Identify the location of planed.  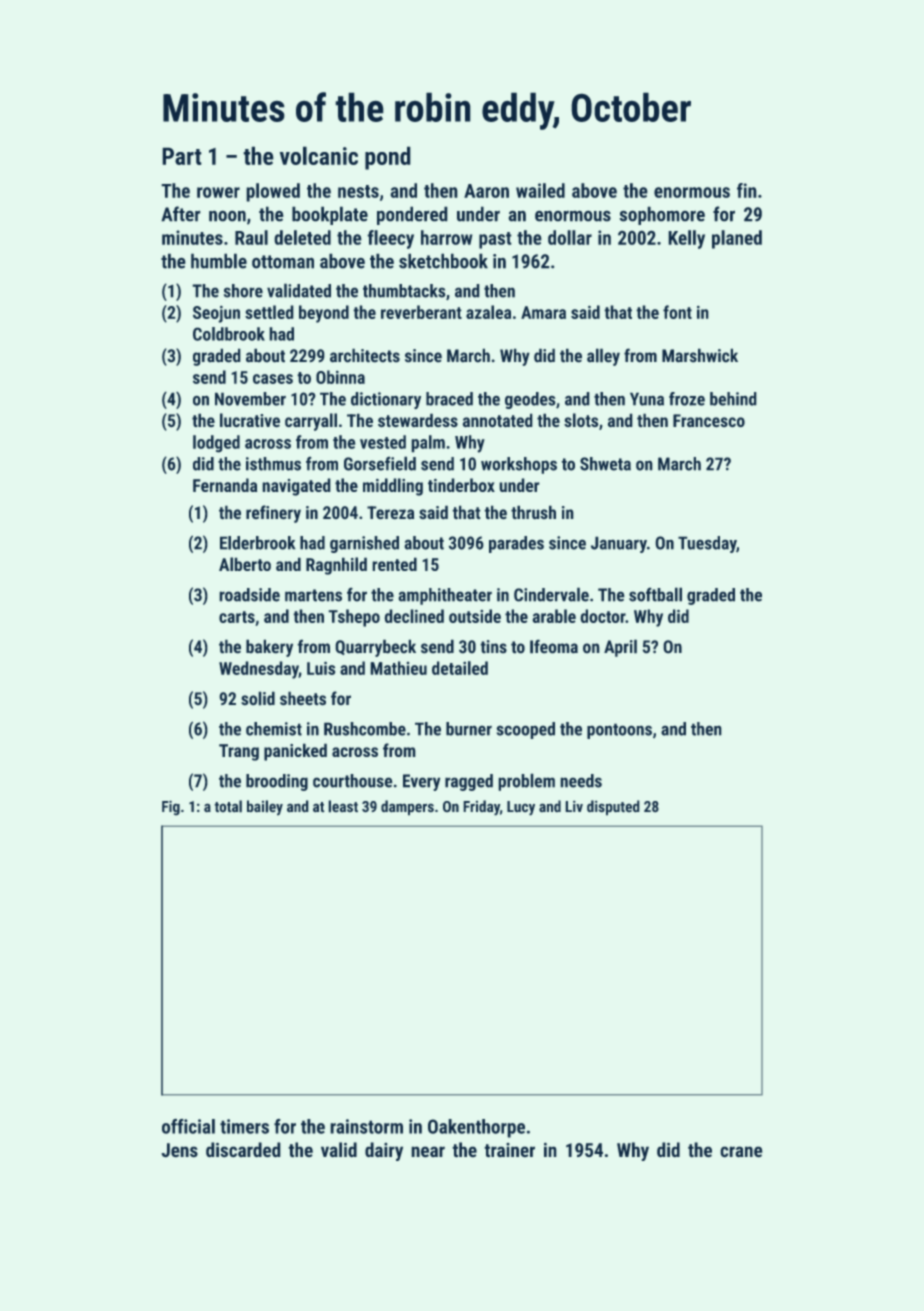
(737, 239).
